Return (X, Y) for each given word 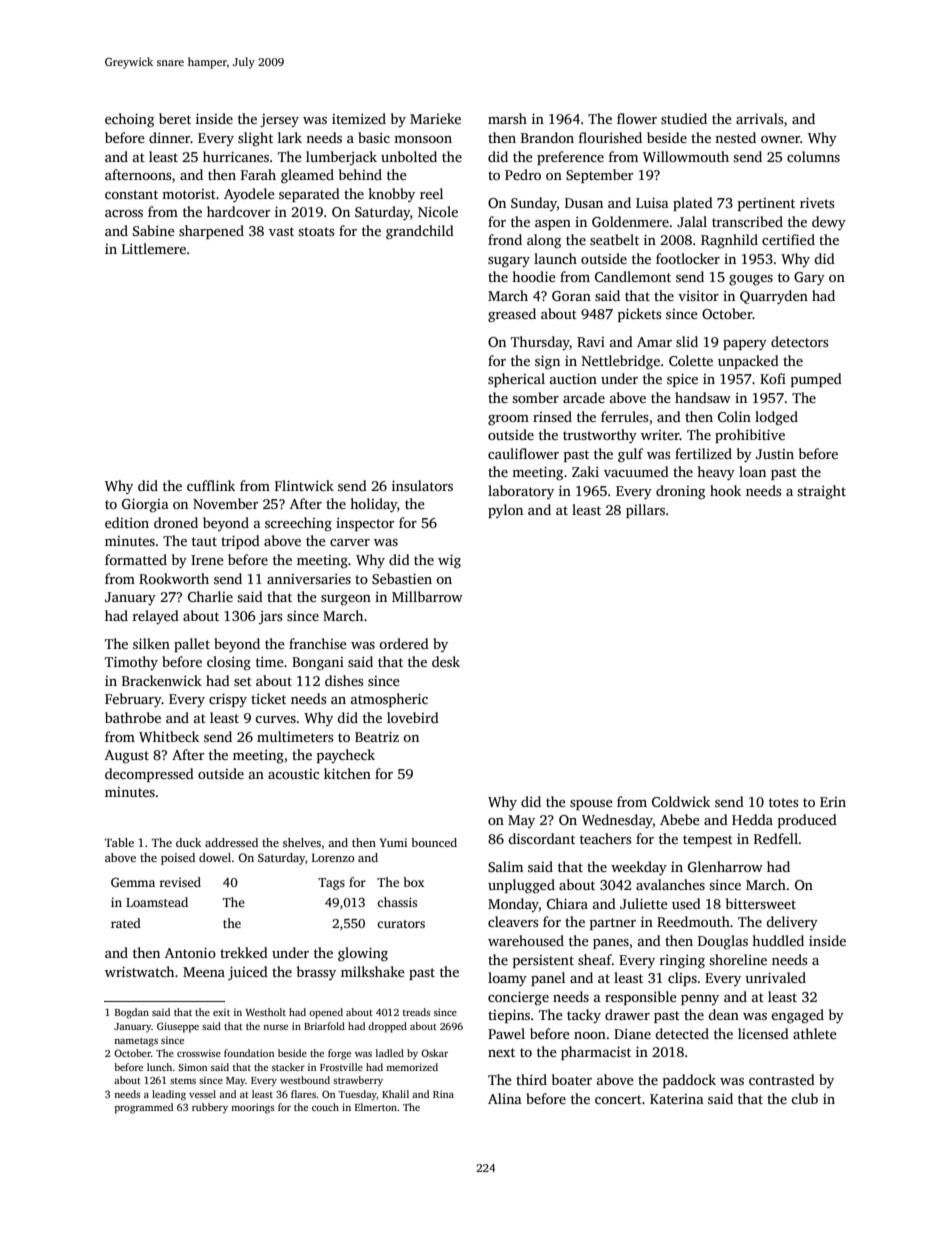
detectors (799, 341)
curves (275, 719)
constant (131, 194)
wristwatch (139, 971)
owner (780, 139)
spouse (591, 805)
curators (401, 924)
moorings (252, 1108)
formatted (136, 559)
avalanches (670, 884)
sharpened (211, 232)
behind (360, 174)
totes (783, 802)
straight (821, 492)
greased (512, 315)
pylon (505, 511)
